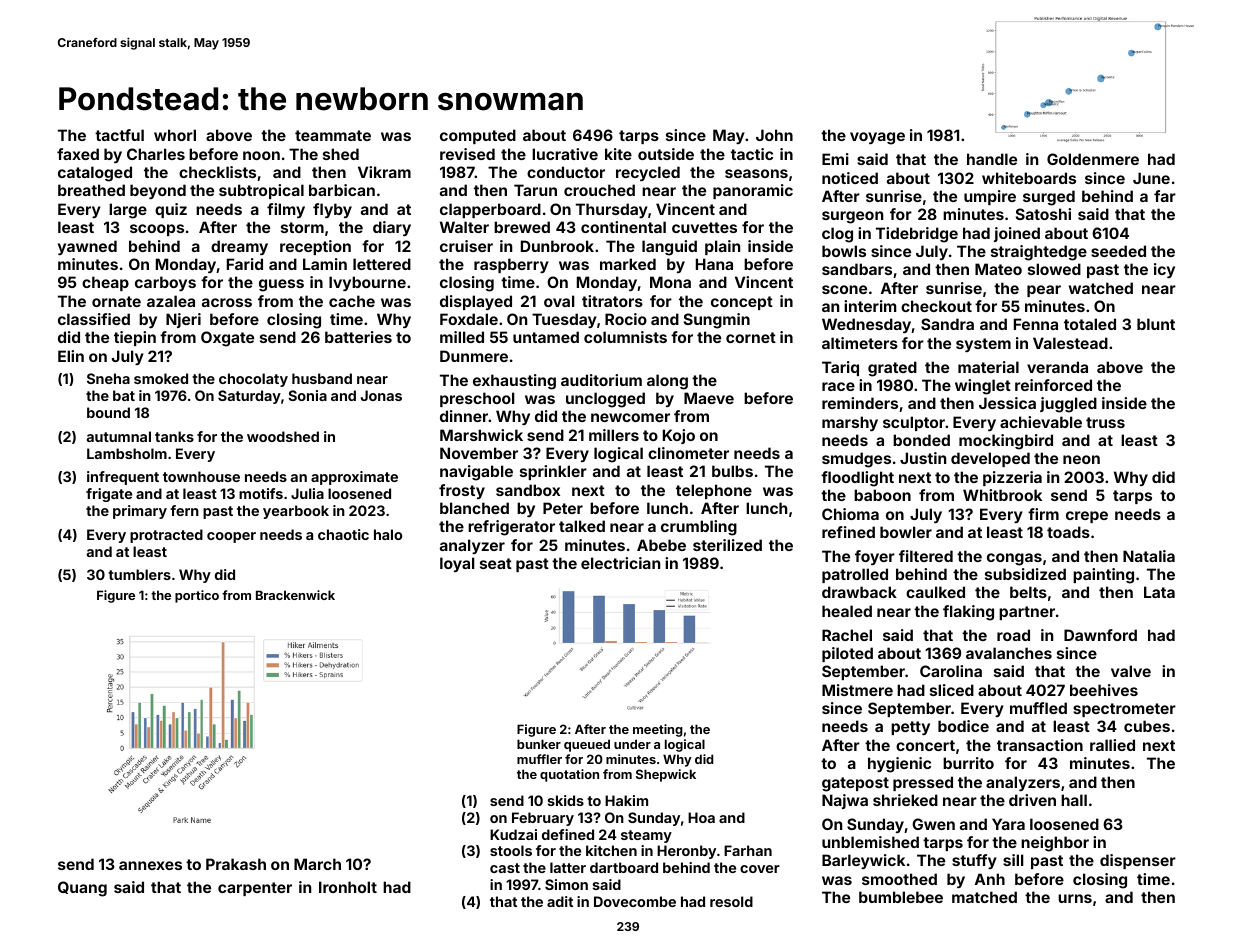  Describe the element at coordinates (963, 726) in the document. I see `bodice` at that location.
